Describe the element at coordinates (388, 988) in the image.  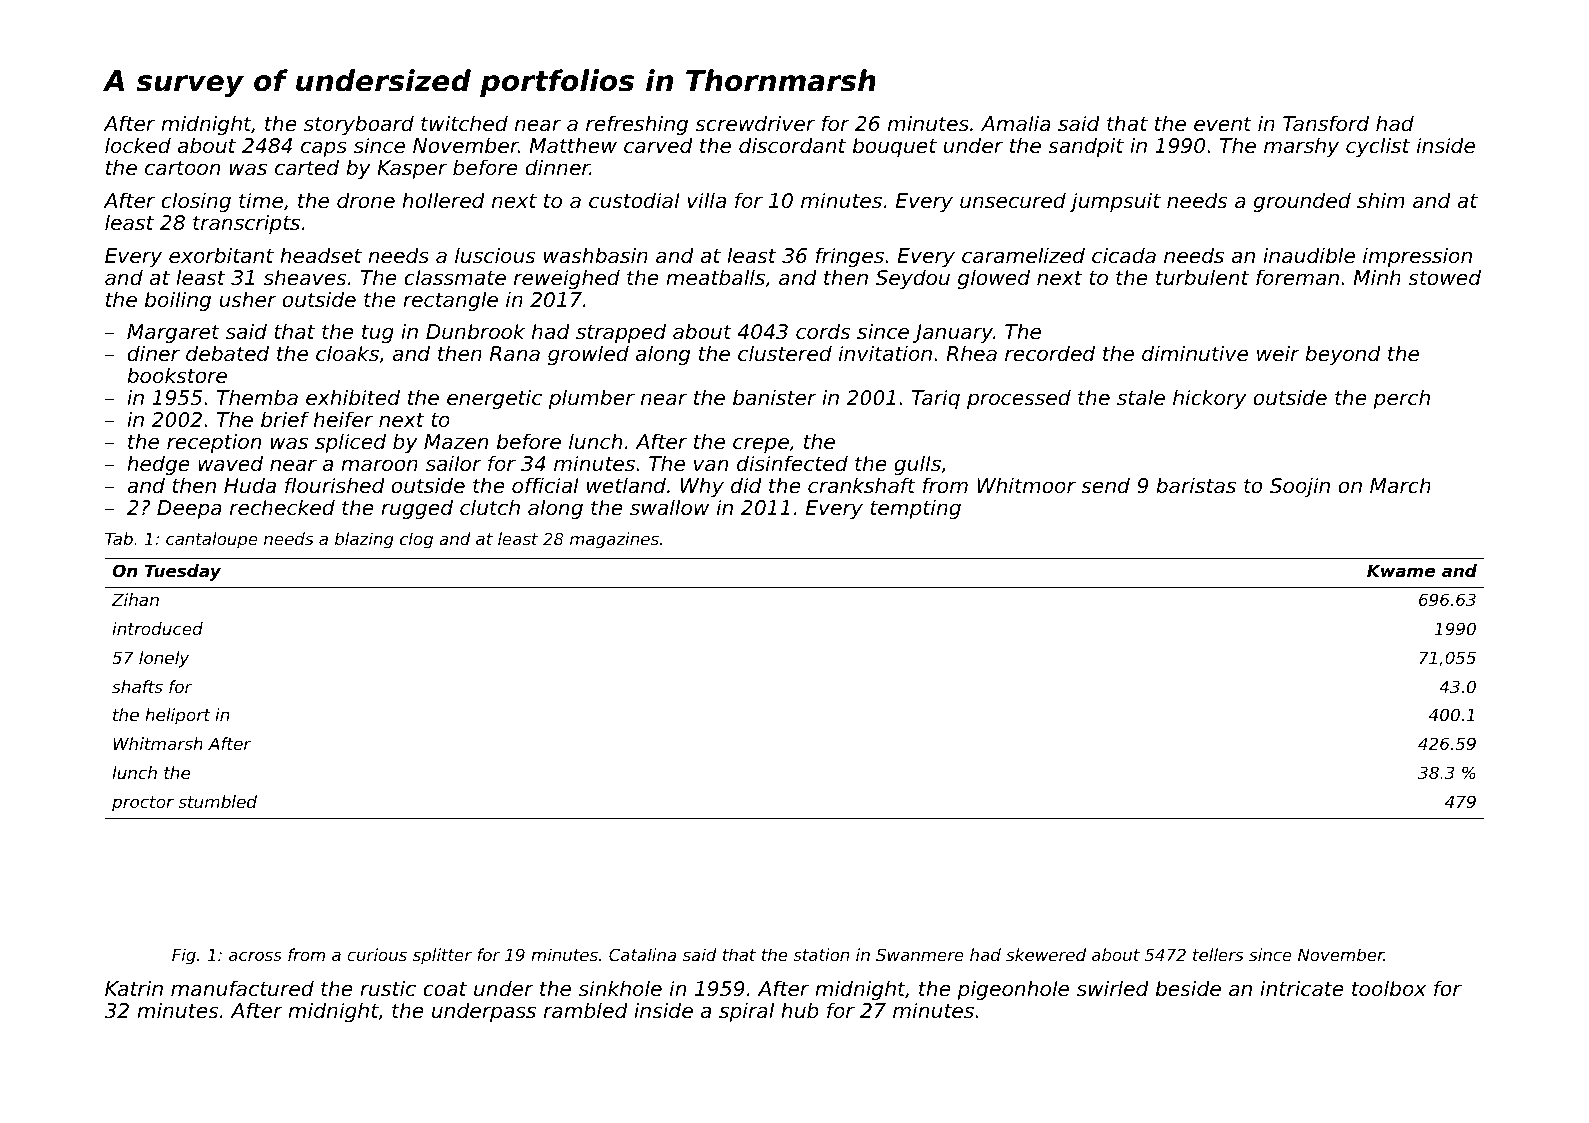
I see `rustic` at that location.
